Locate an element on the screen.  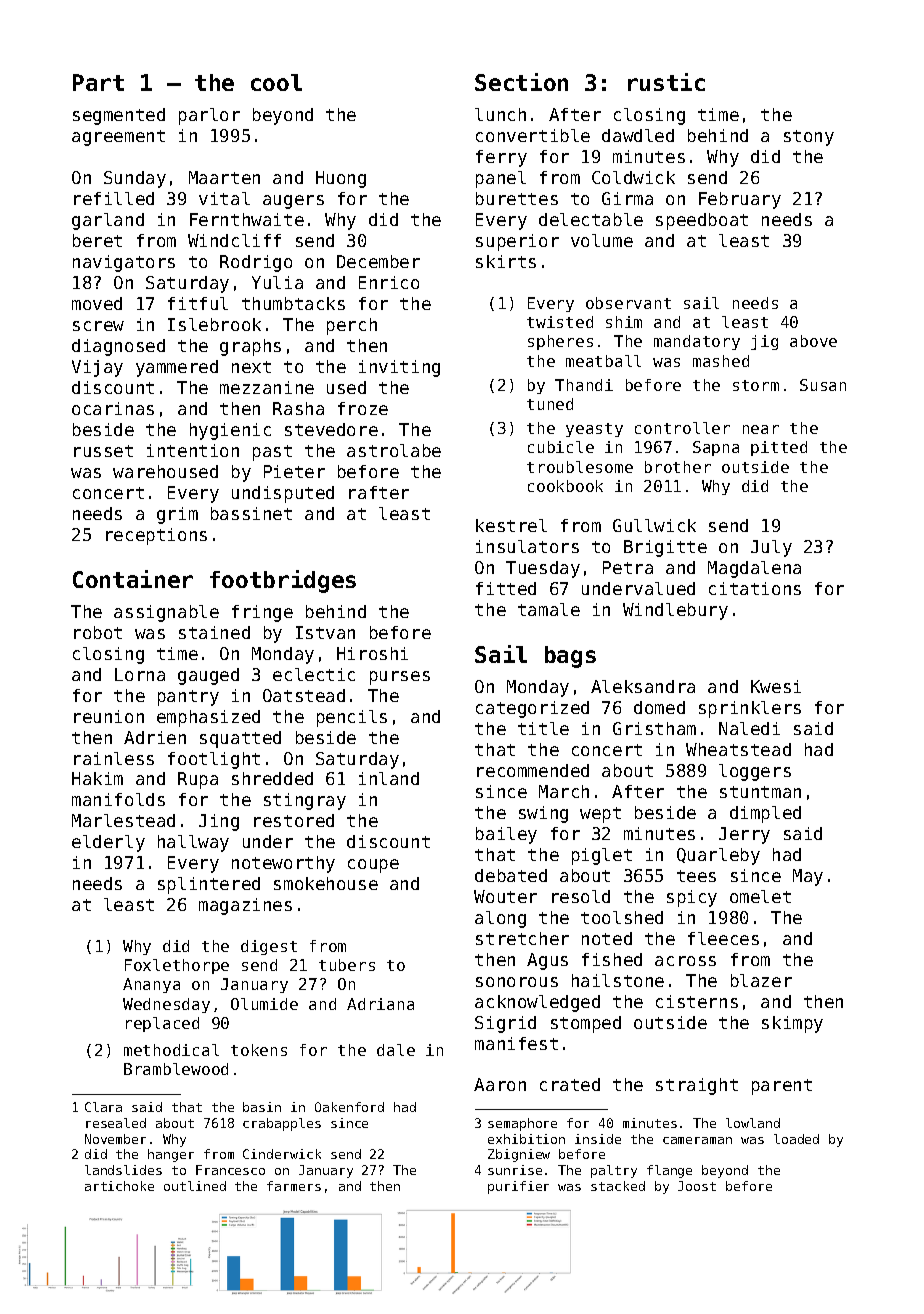
elderly is located at coordinates (108, 843).
